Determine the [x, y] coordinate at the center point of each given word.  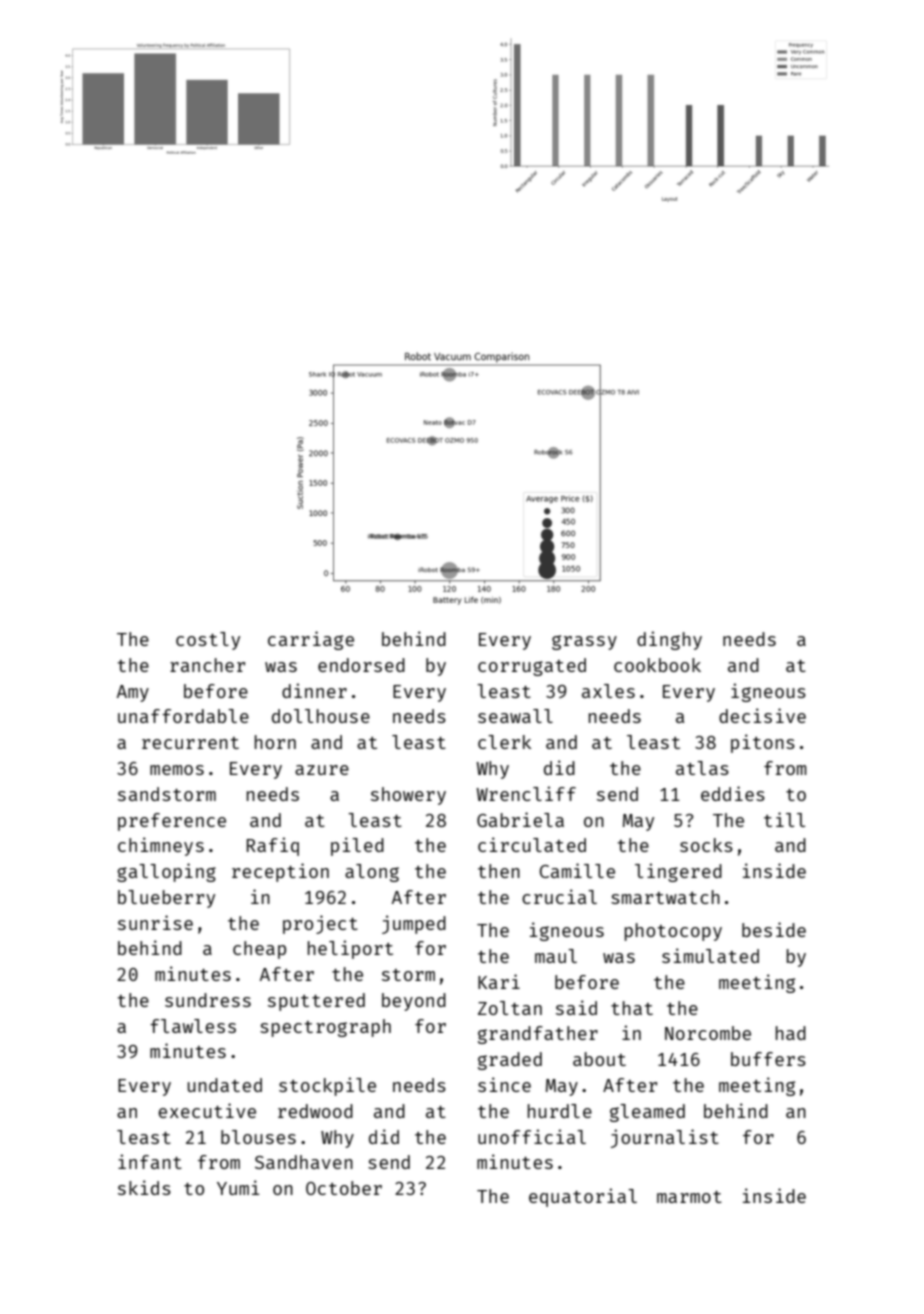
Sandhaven [304, 1162]
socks [706, 845]
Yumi [238, 1187]
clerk [504, 742]
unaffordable [183, 716]
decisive [762, 715]
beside [774, 929]
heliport [350, 949]
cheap [259, 950]
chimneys [161, 846]
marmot [689, 1197]
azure [322, 770]
